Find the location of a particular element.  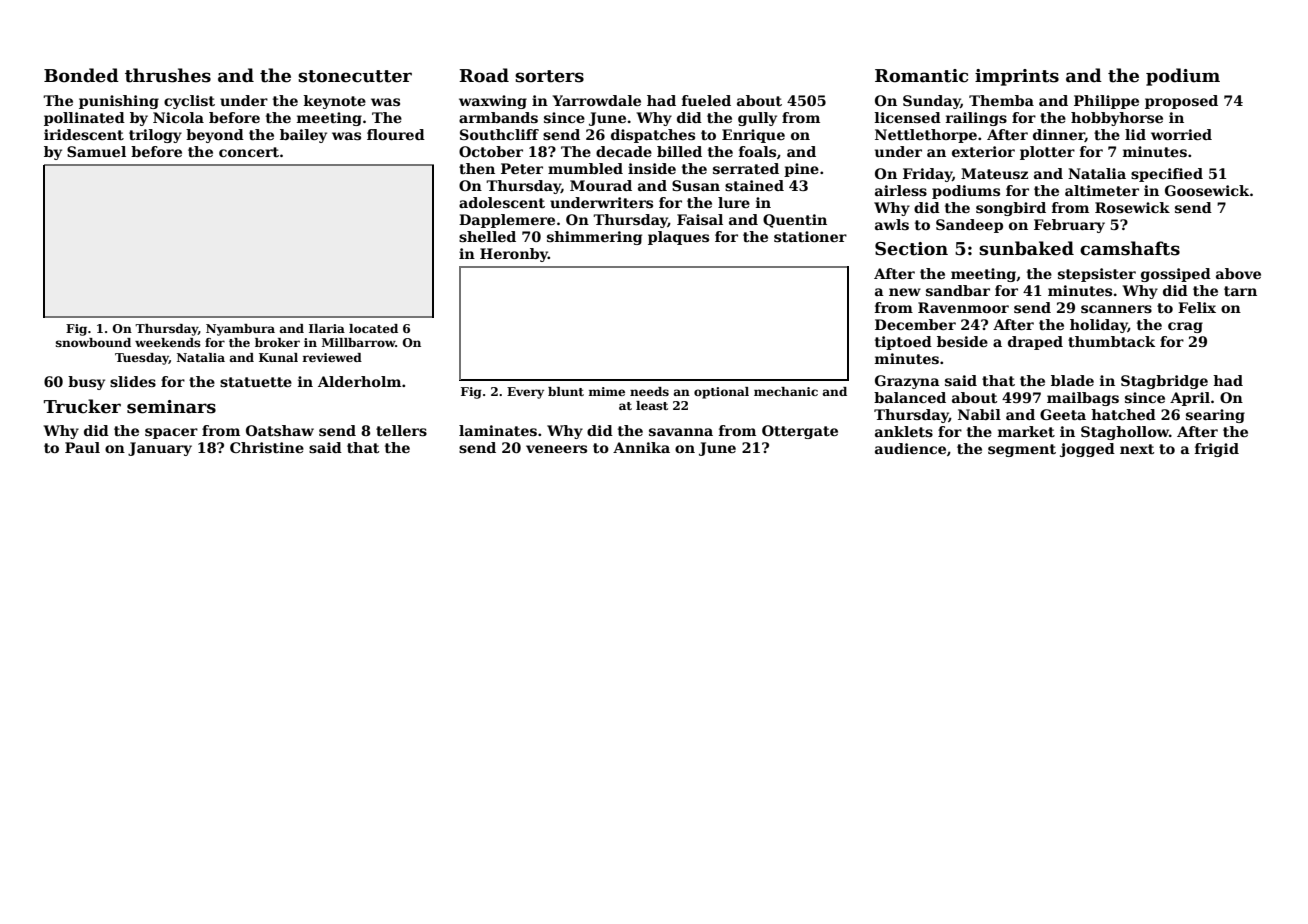

blade is located at coordinates (1072, 380).
